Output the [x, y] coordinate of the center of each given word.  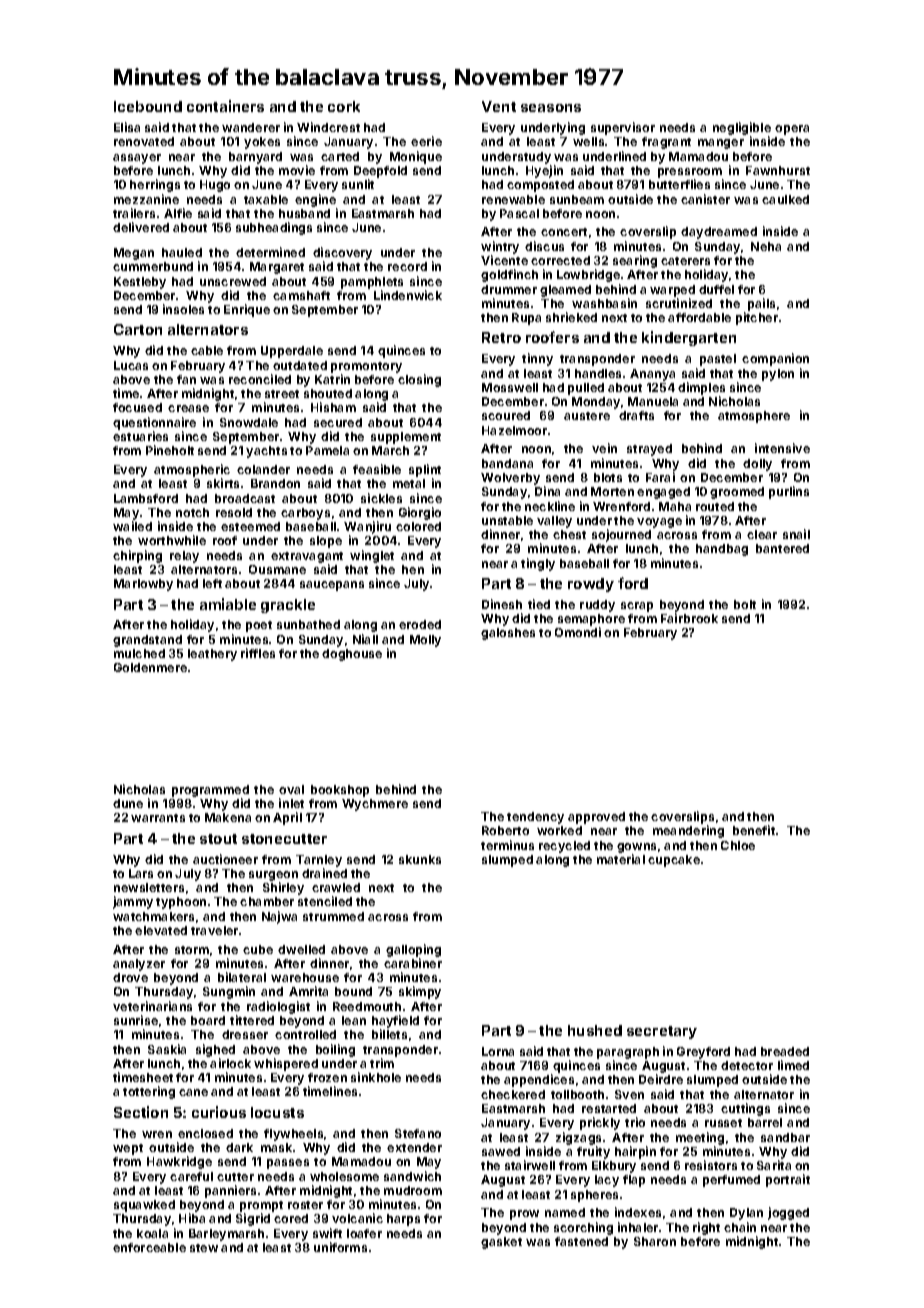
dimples [701, 388]
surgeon [273, 876]
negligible [742, 128]
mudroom [413, 1190]
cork [344, 106]
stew [204, 1248]
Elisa [127, 127]
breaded [785, 1051]
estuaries [140, 436]
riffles [258, 653]
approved [596, 818]
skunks [420, 859]
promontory [366, 367]
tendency [535, 818]
